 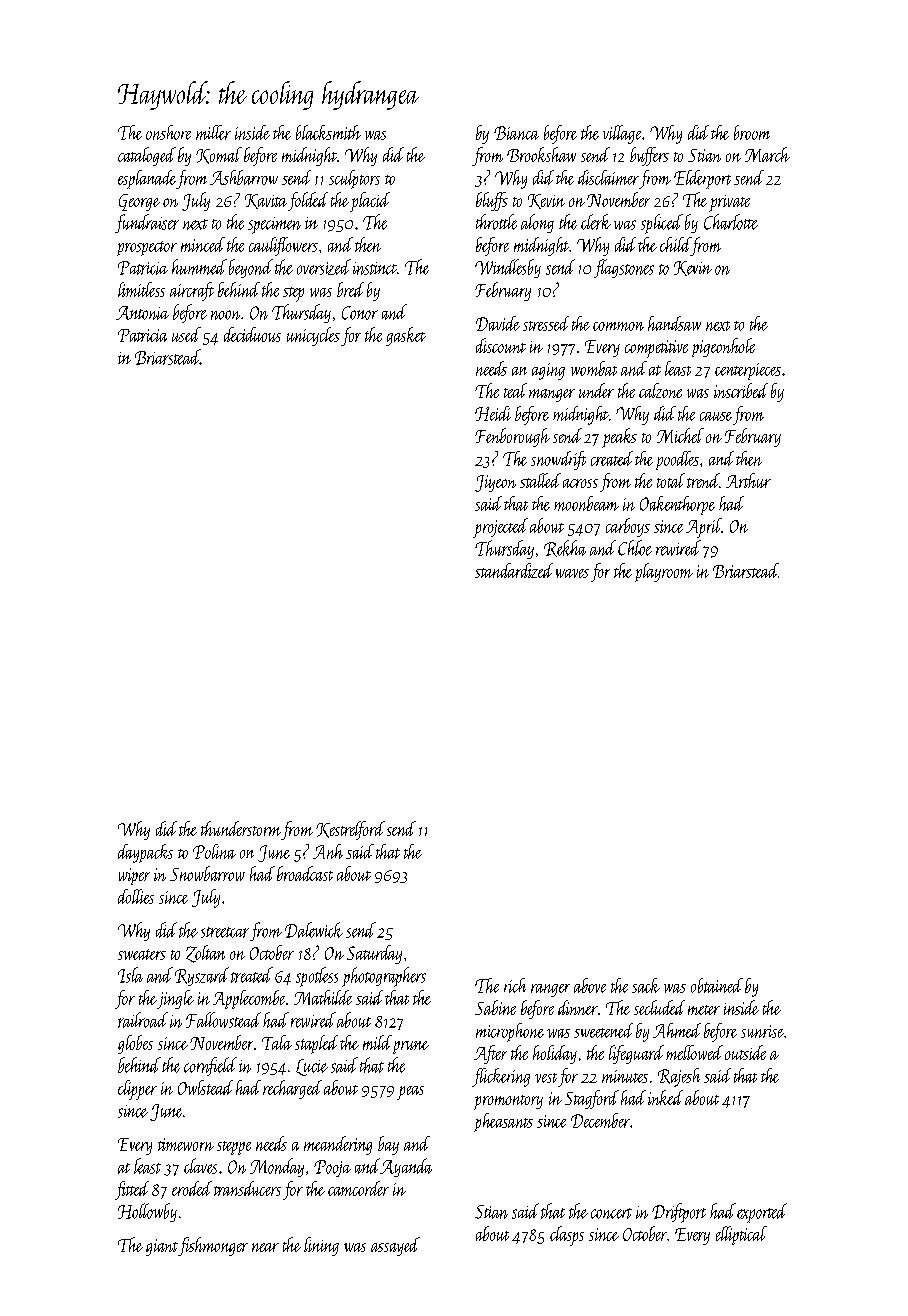 I want to click on miller, so click(x=213, y=132).
